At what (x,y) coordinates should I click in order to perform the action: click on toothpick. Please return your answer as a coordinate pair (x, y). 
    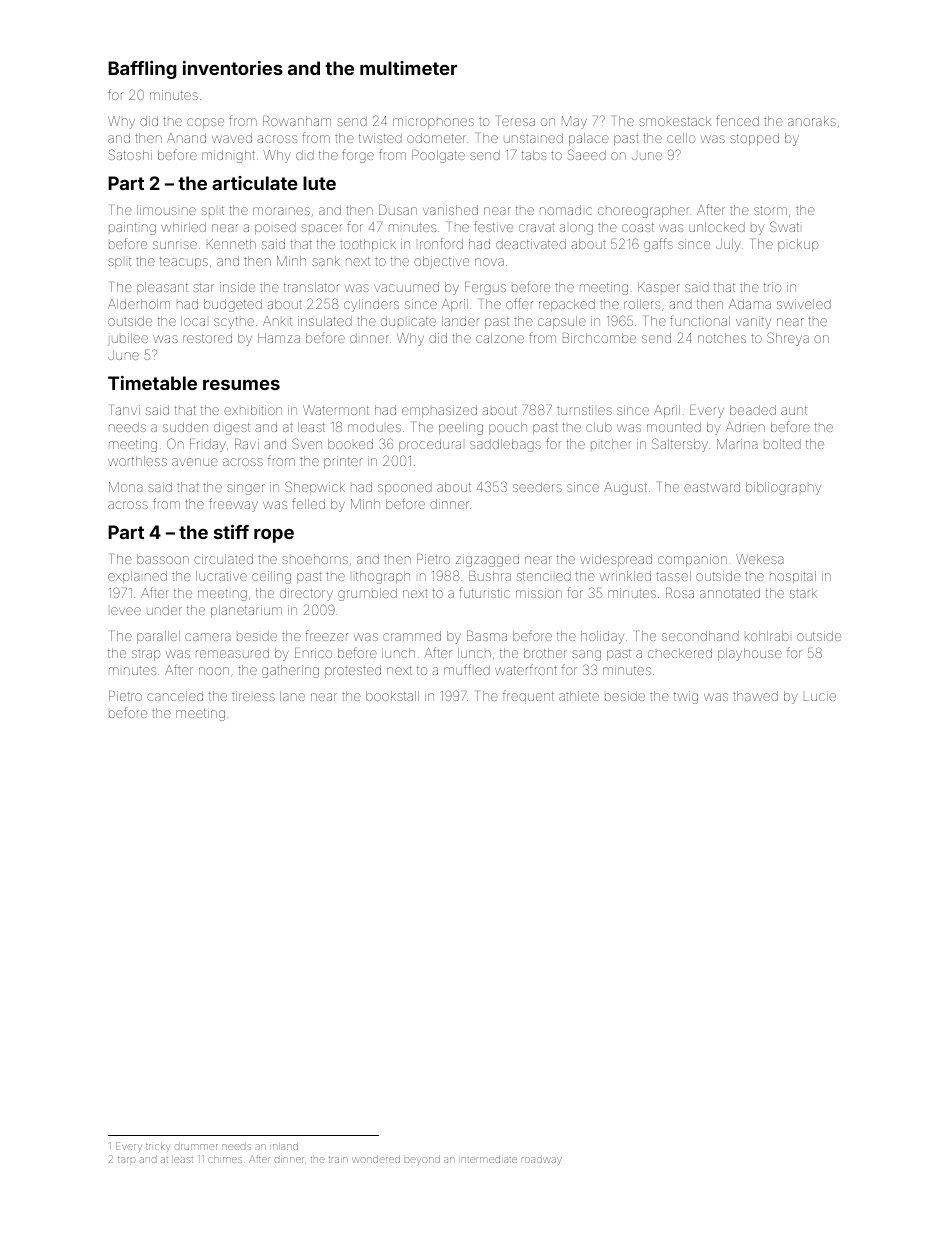
    Looking at the image, I should click on (368, 245).
